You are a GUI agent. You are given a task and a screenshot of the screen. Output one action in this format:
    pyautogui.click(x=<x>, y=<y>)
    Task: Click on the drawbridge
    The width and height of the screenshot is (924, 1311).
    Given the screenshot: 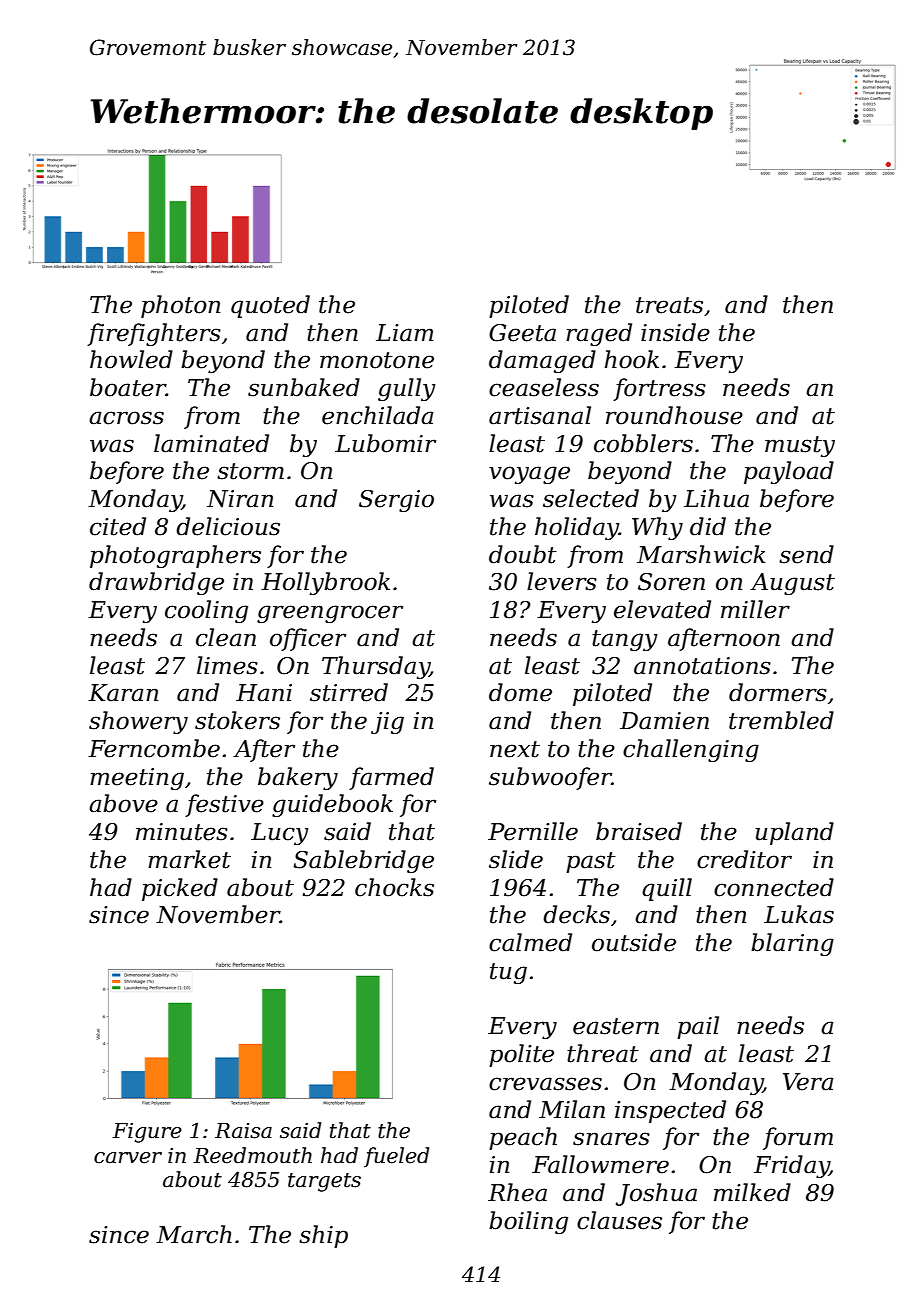 What is the action you would take?
    pyautogui.click(x=156, y=583)
